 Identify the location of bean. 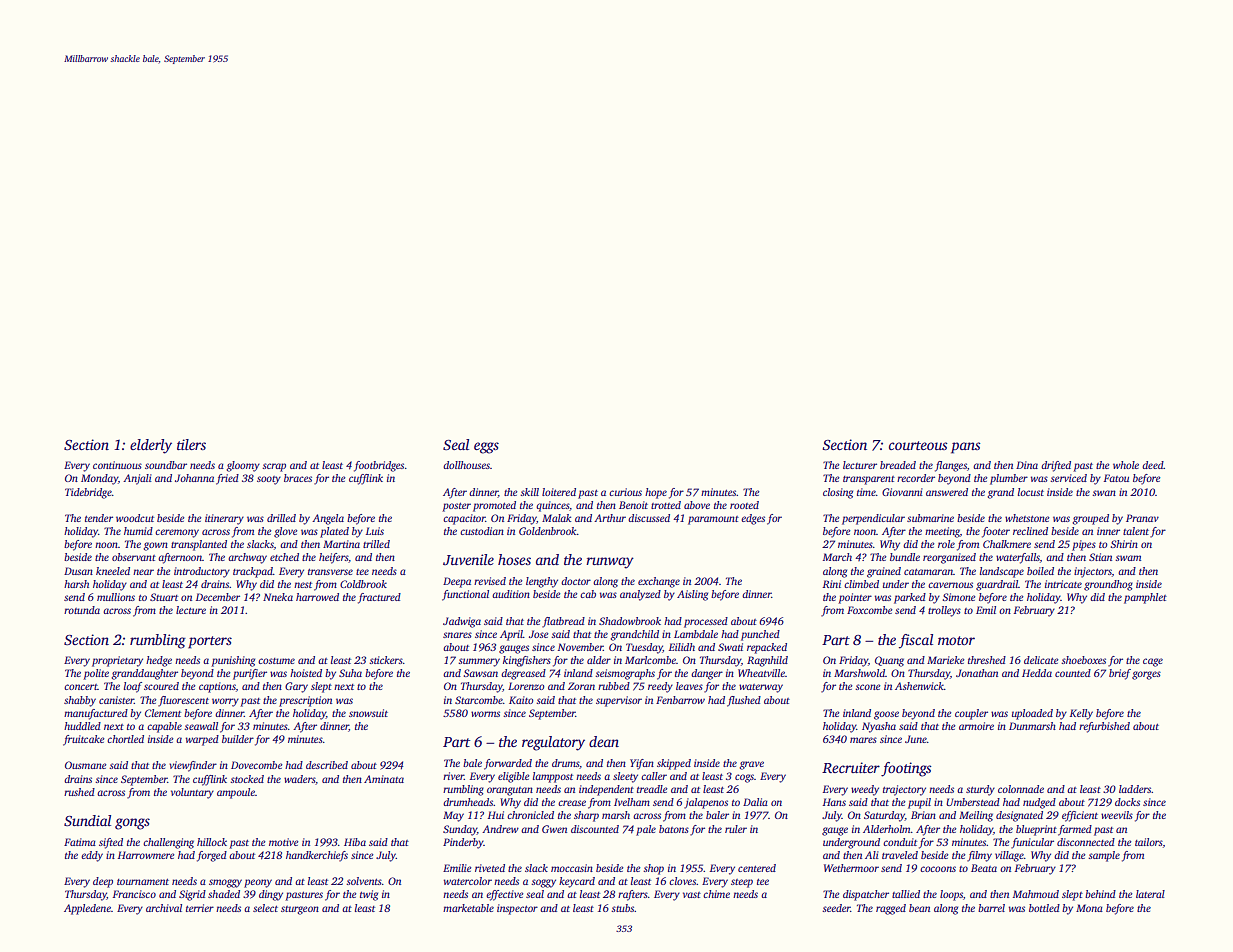
(919, 908).
